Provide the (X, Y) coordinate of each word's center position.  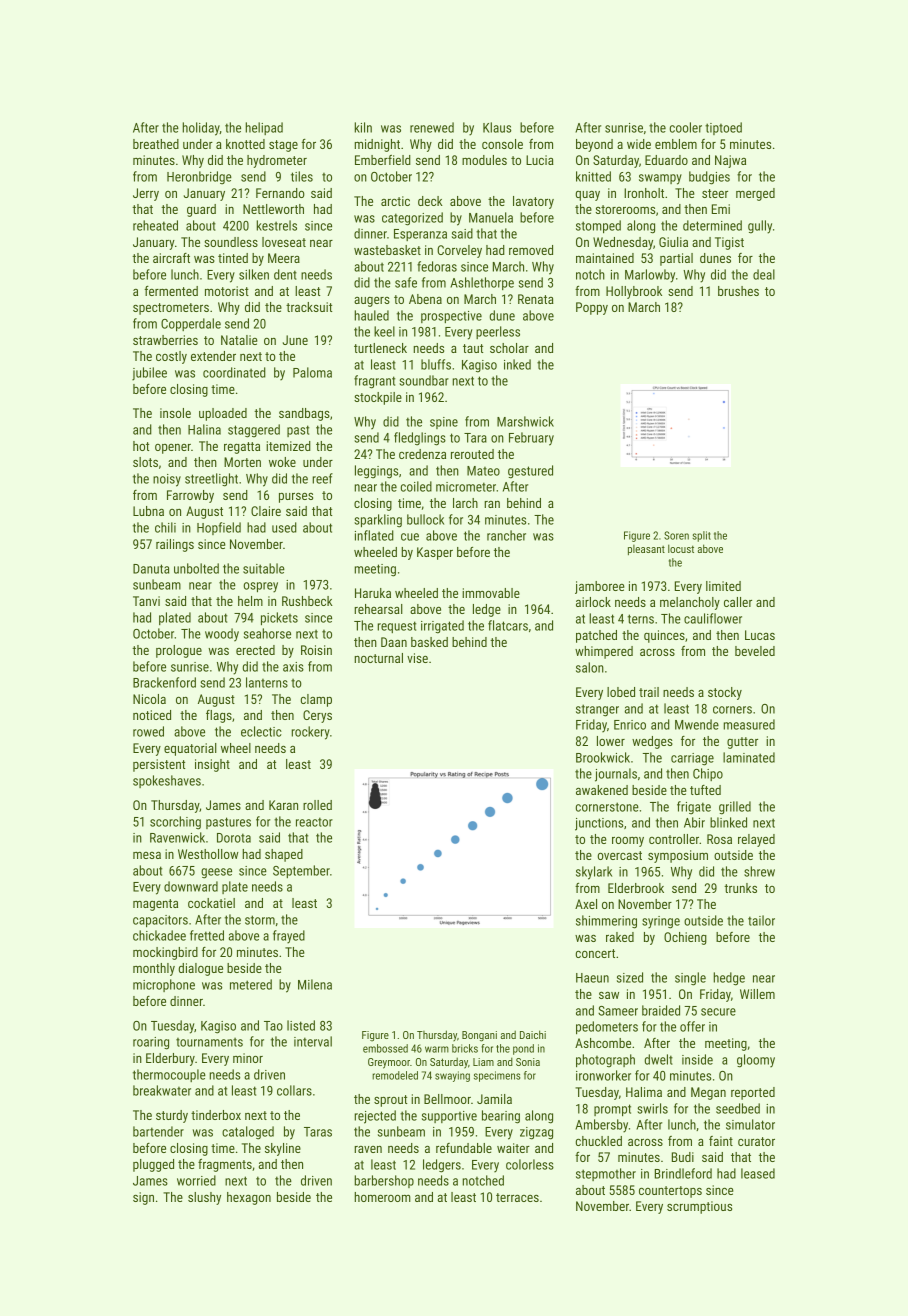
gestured (530, 472)
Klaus (497, 127)
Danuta (151, 569)
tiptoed (723, 128)
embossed (385, 1048)
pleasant (646, 550)
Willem (757, 994)
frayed (289, 937)
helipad (264, 128)
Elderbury (170, 1059)
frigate (694, 808)
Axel (586, 904)
